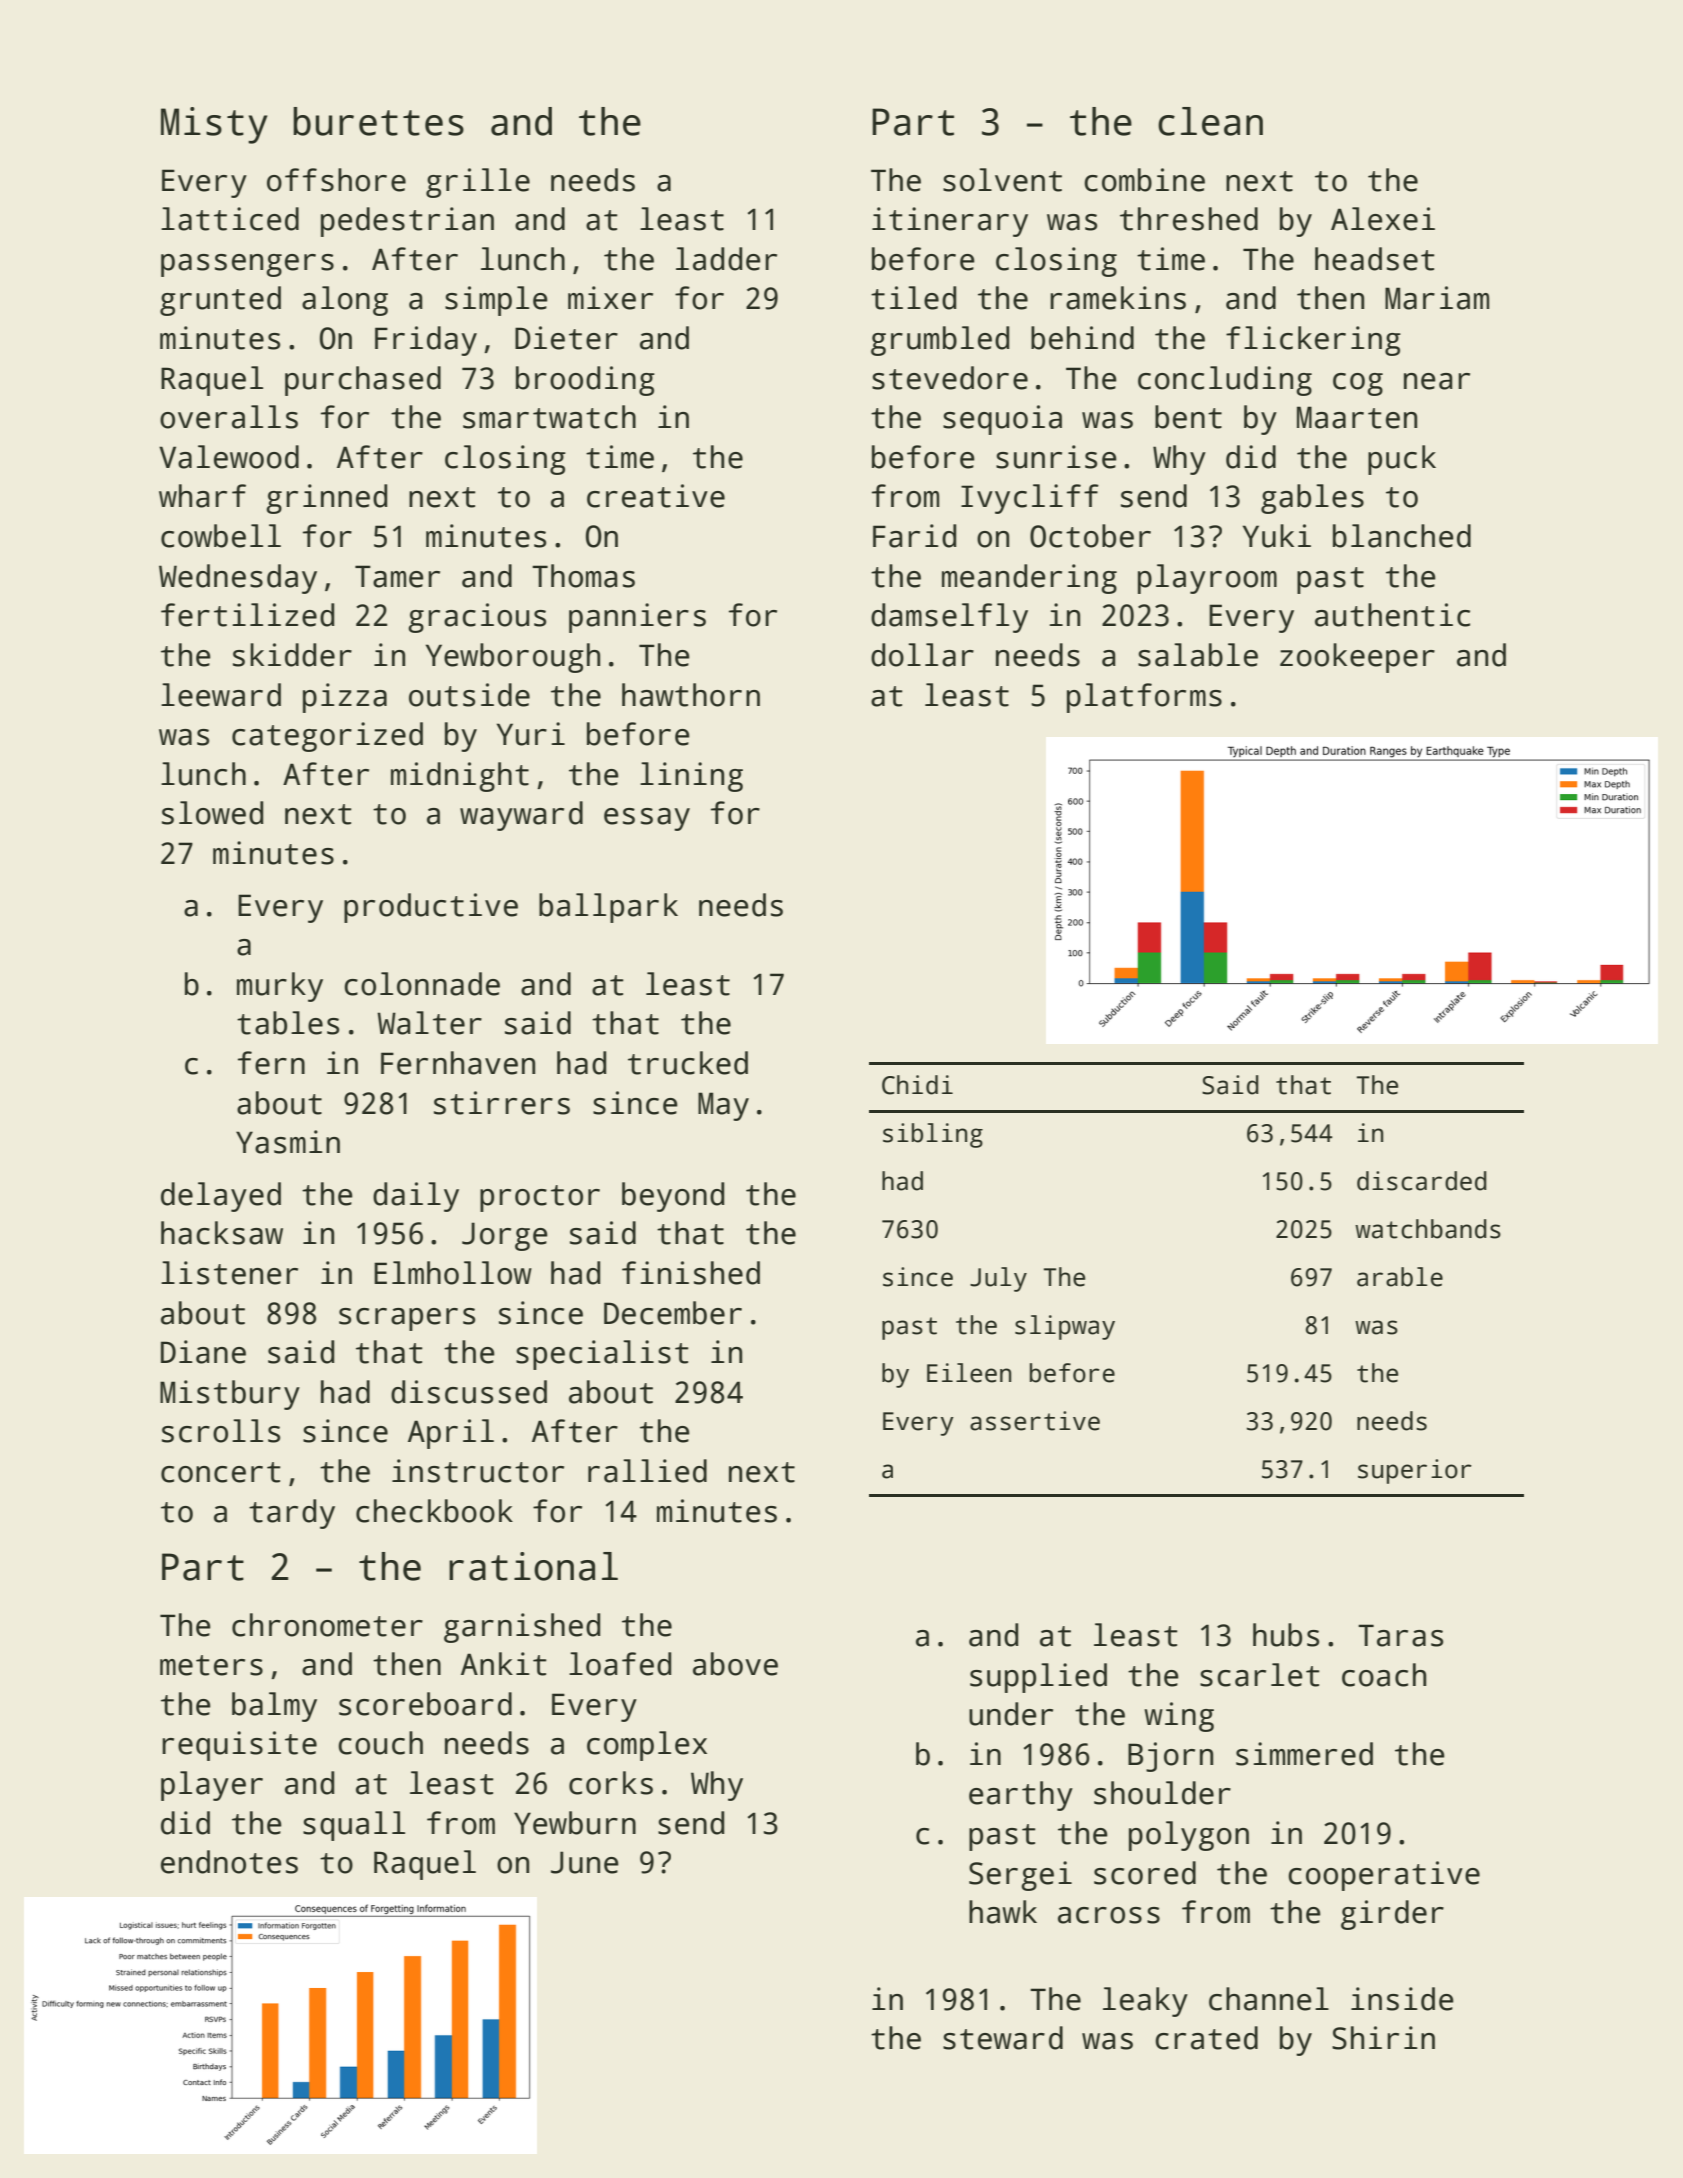  Describe the element at coordinates (229, 1862) in the screenshot. I see `endnotes` at that location.
